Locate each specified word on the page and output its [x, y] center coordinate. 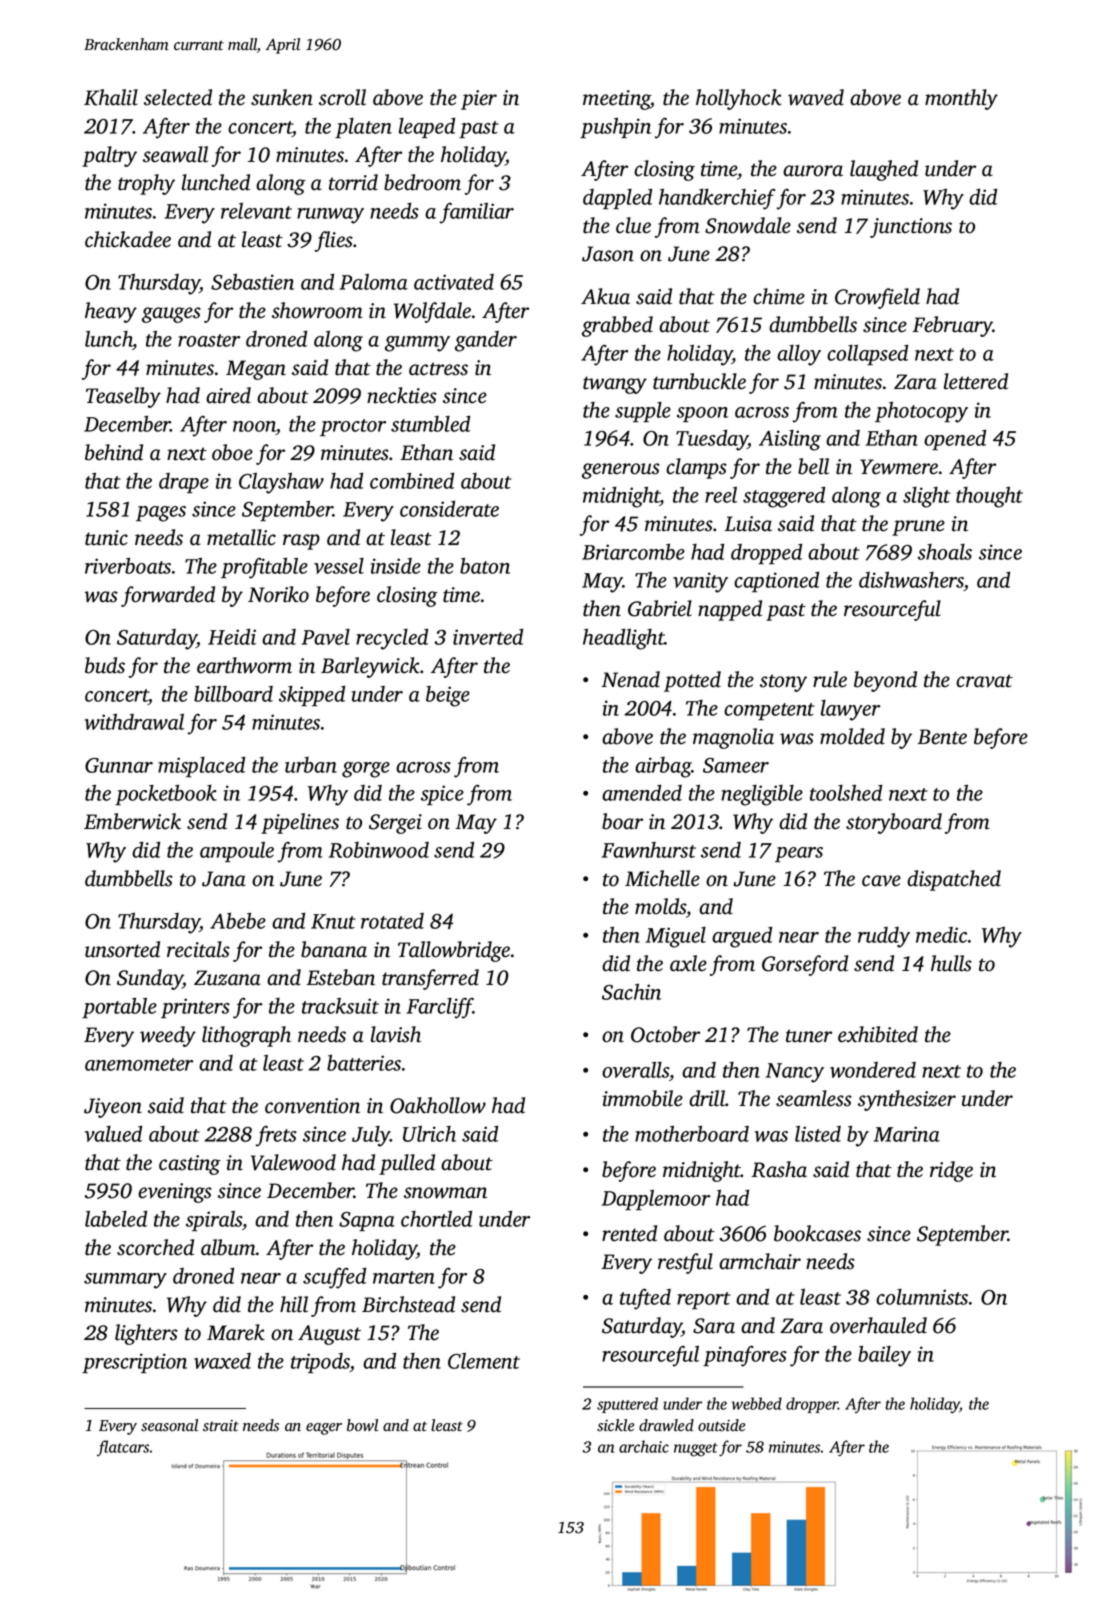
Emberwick [132, 821]
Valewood [293, 1162]
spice [442, 795]
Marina [907, 1134]
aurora [813, 171]
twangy [615, 385]
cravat [984, 681]
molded [852, 736]
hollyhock [739, 99]
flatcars [123, 1448]
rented [629, 1233]
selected [178, 97]
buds [105, 665]
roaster [209, 340]
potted [692, 681]
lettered [976, 381]
